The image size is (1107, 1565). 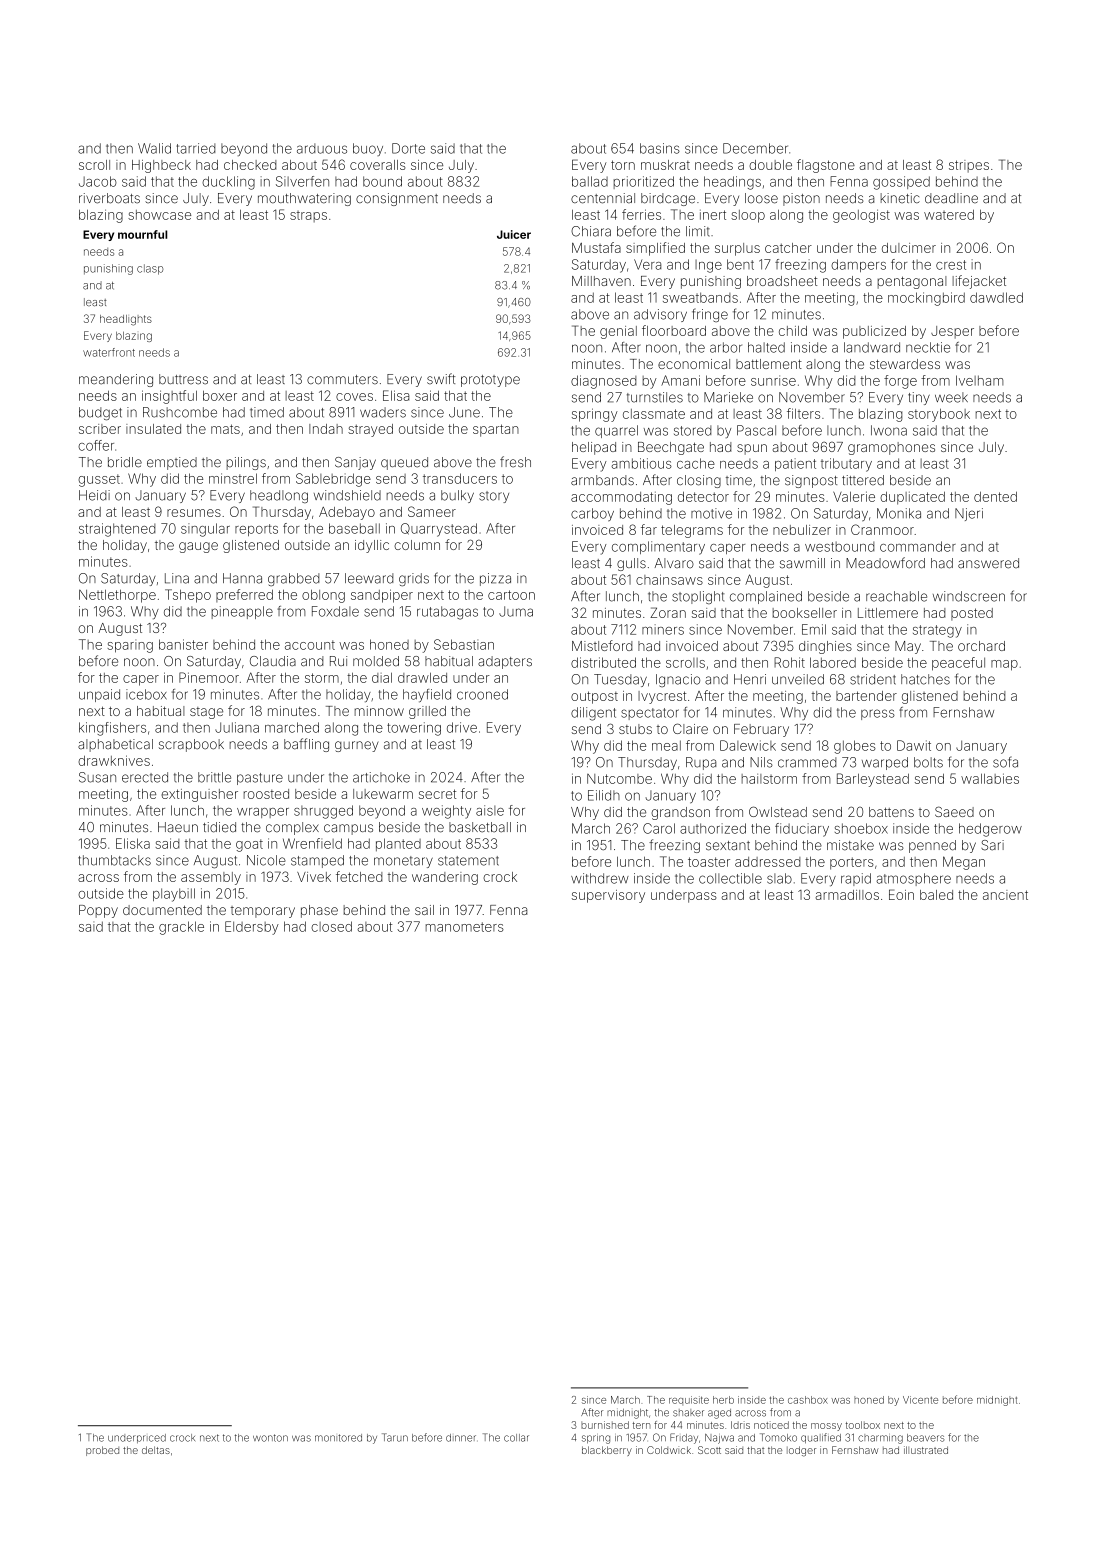 What do you see at coordinates (514, 234) in the document?
I see `Juicer` at bounding box center [514, 234].
